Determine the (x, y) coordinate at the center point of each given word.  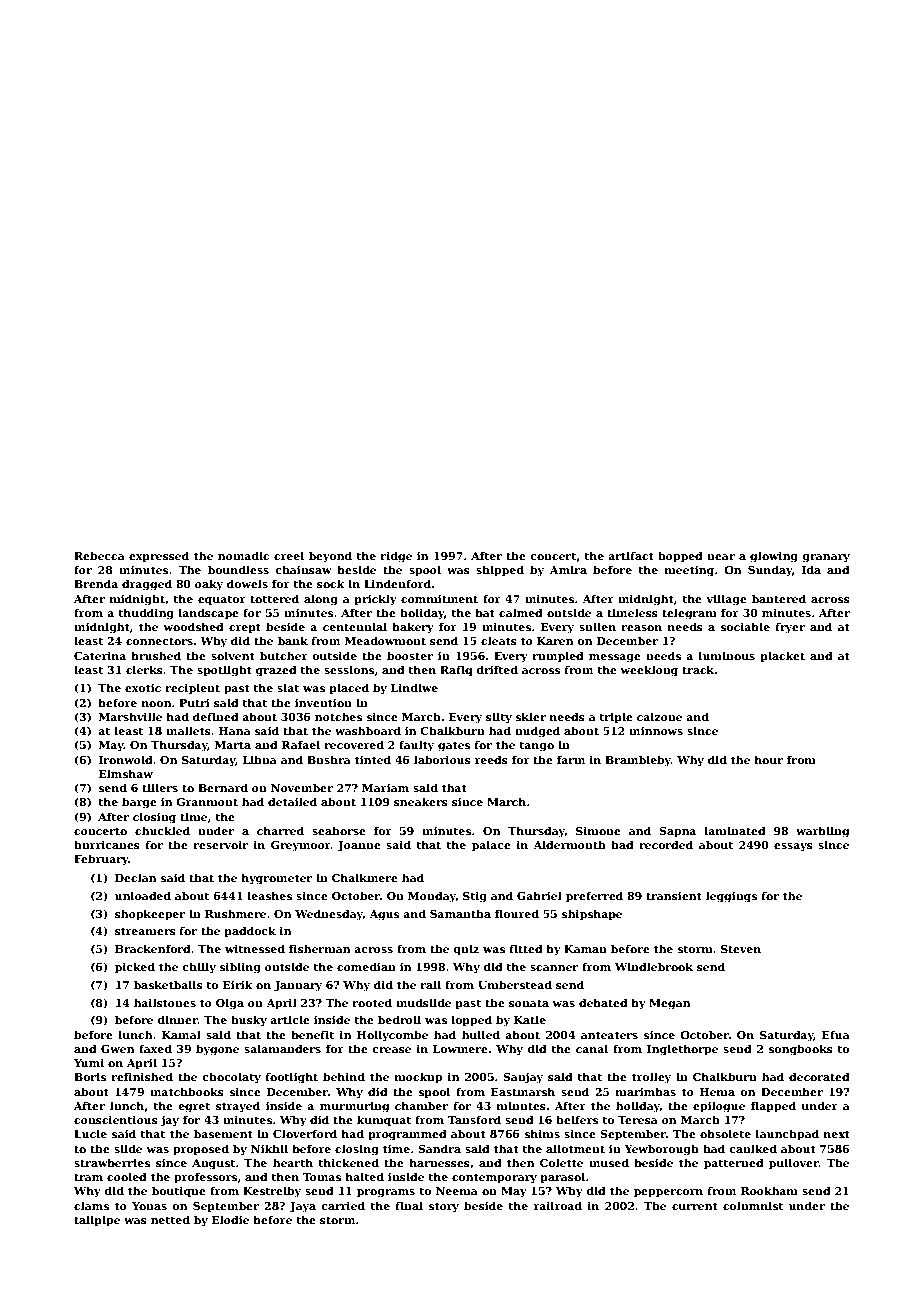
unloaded (143, 895)
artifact (631, 555)
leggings (731, 897)
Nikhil (269, 1148)
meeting (689, 571)
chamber (421, 1105)
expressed (159, 556)
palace (491, 845)
